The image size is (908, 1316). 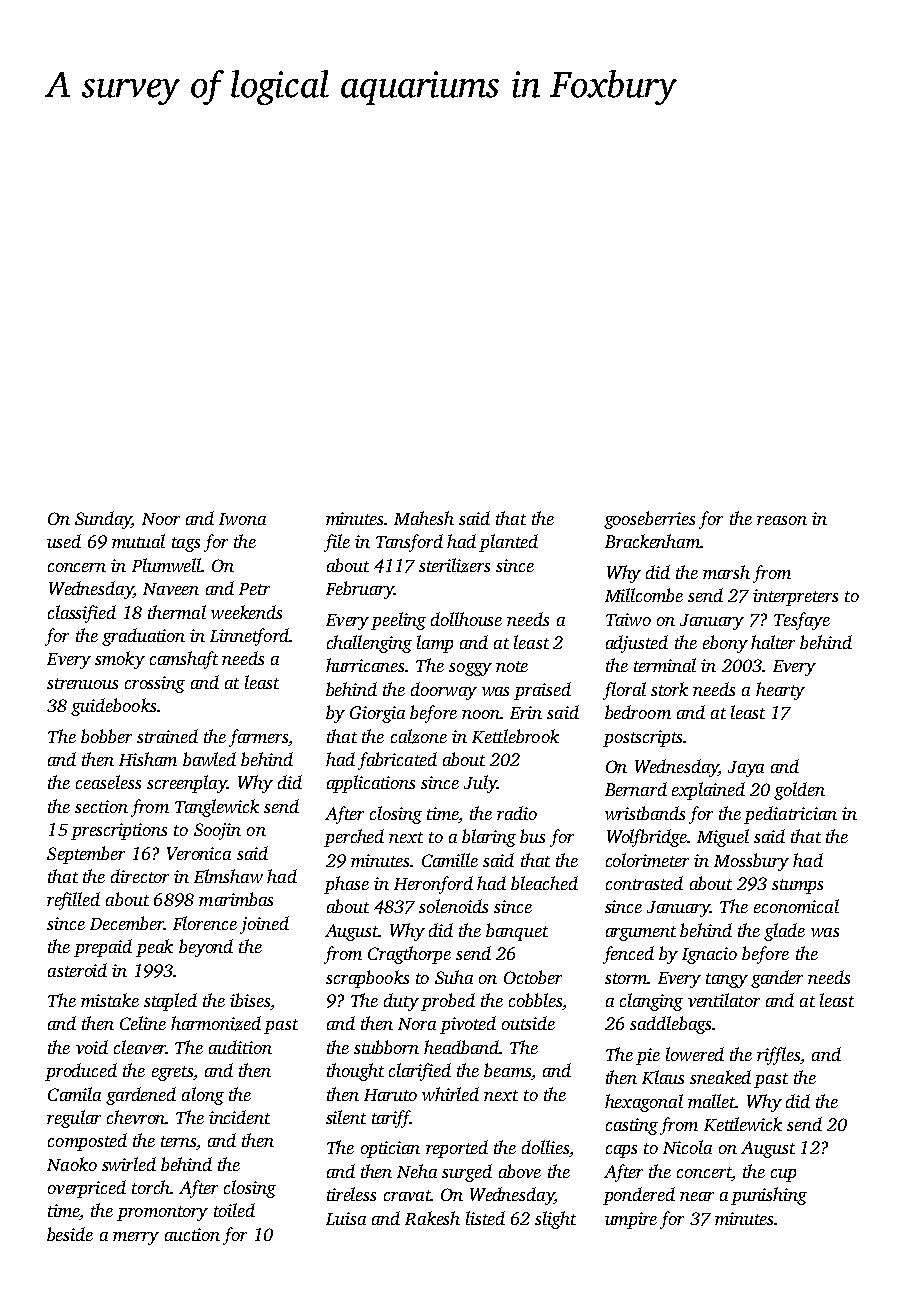 What do you see at coordinates (665, 665) in the screenshot?
I see `terminal` at bounding box center [665, 665].
